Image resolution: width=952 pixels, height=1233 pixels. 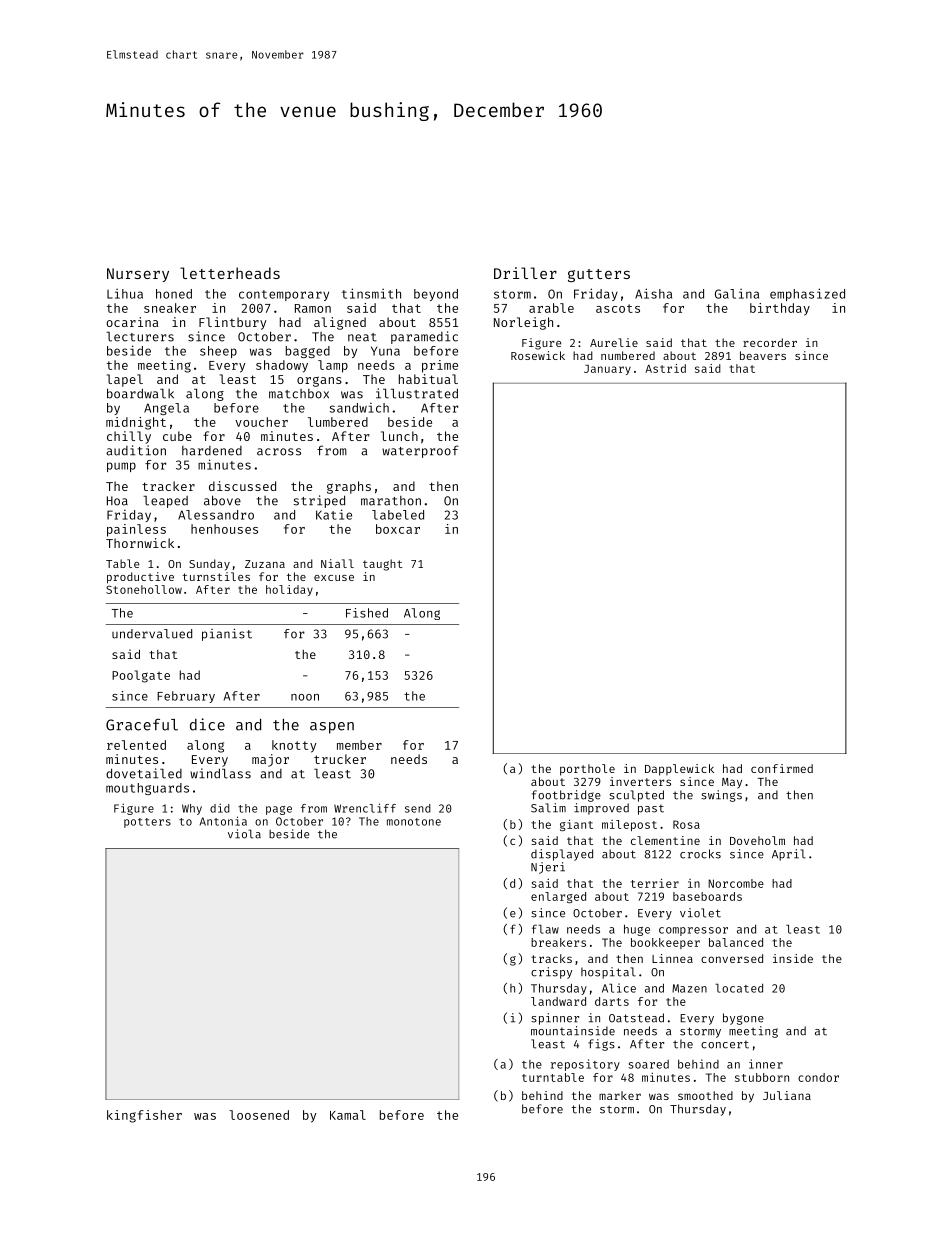 I want to click on kingfisher, so click(x=144, y=1116).
